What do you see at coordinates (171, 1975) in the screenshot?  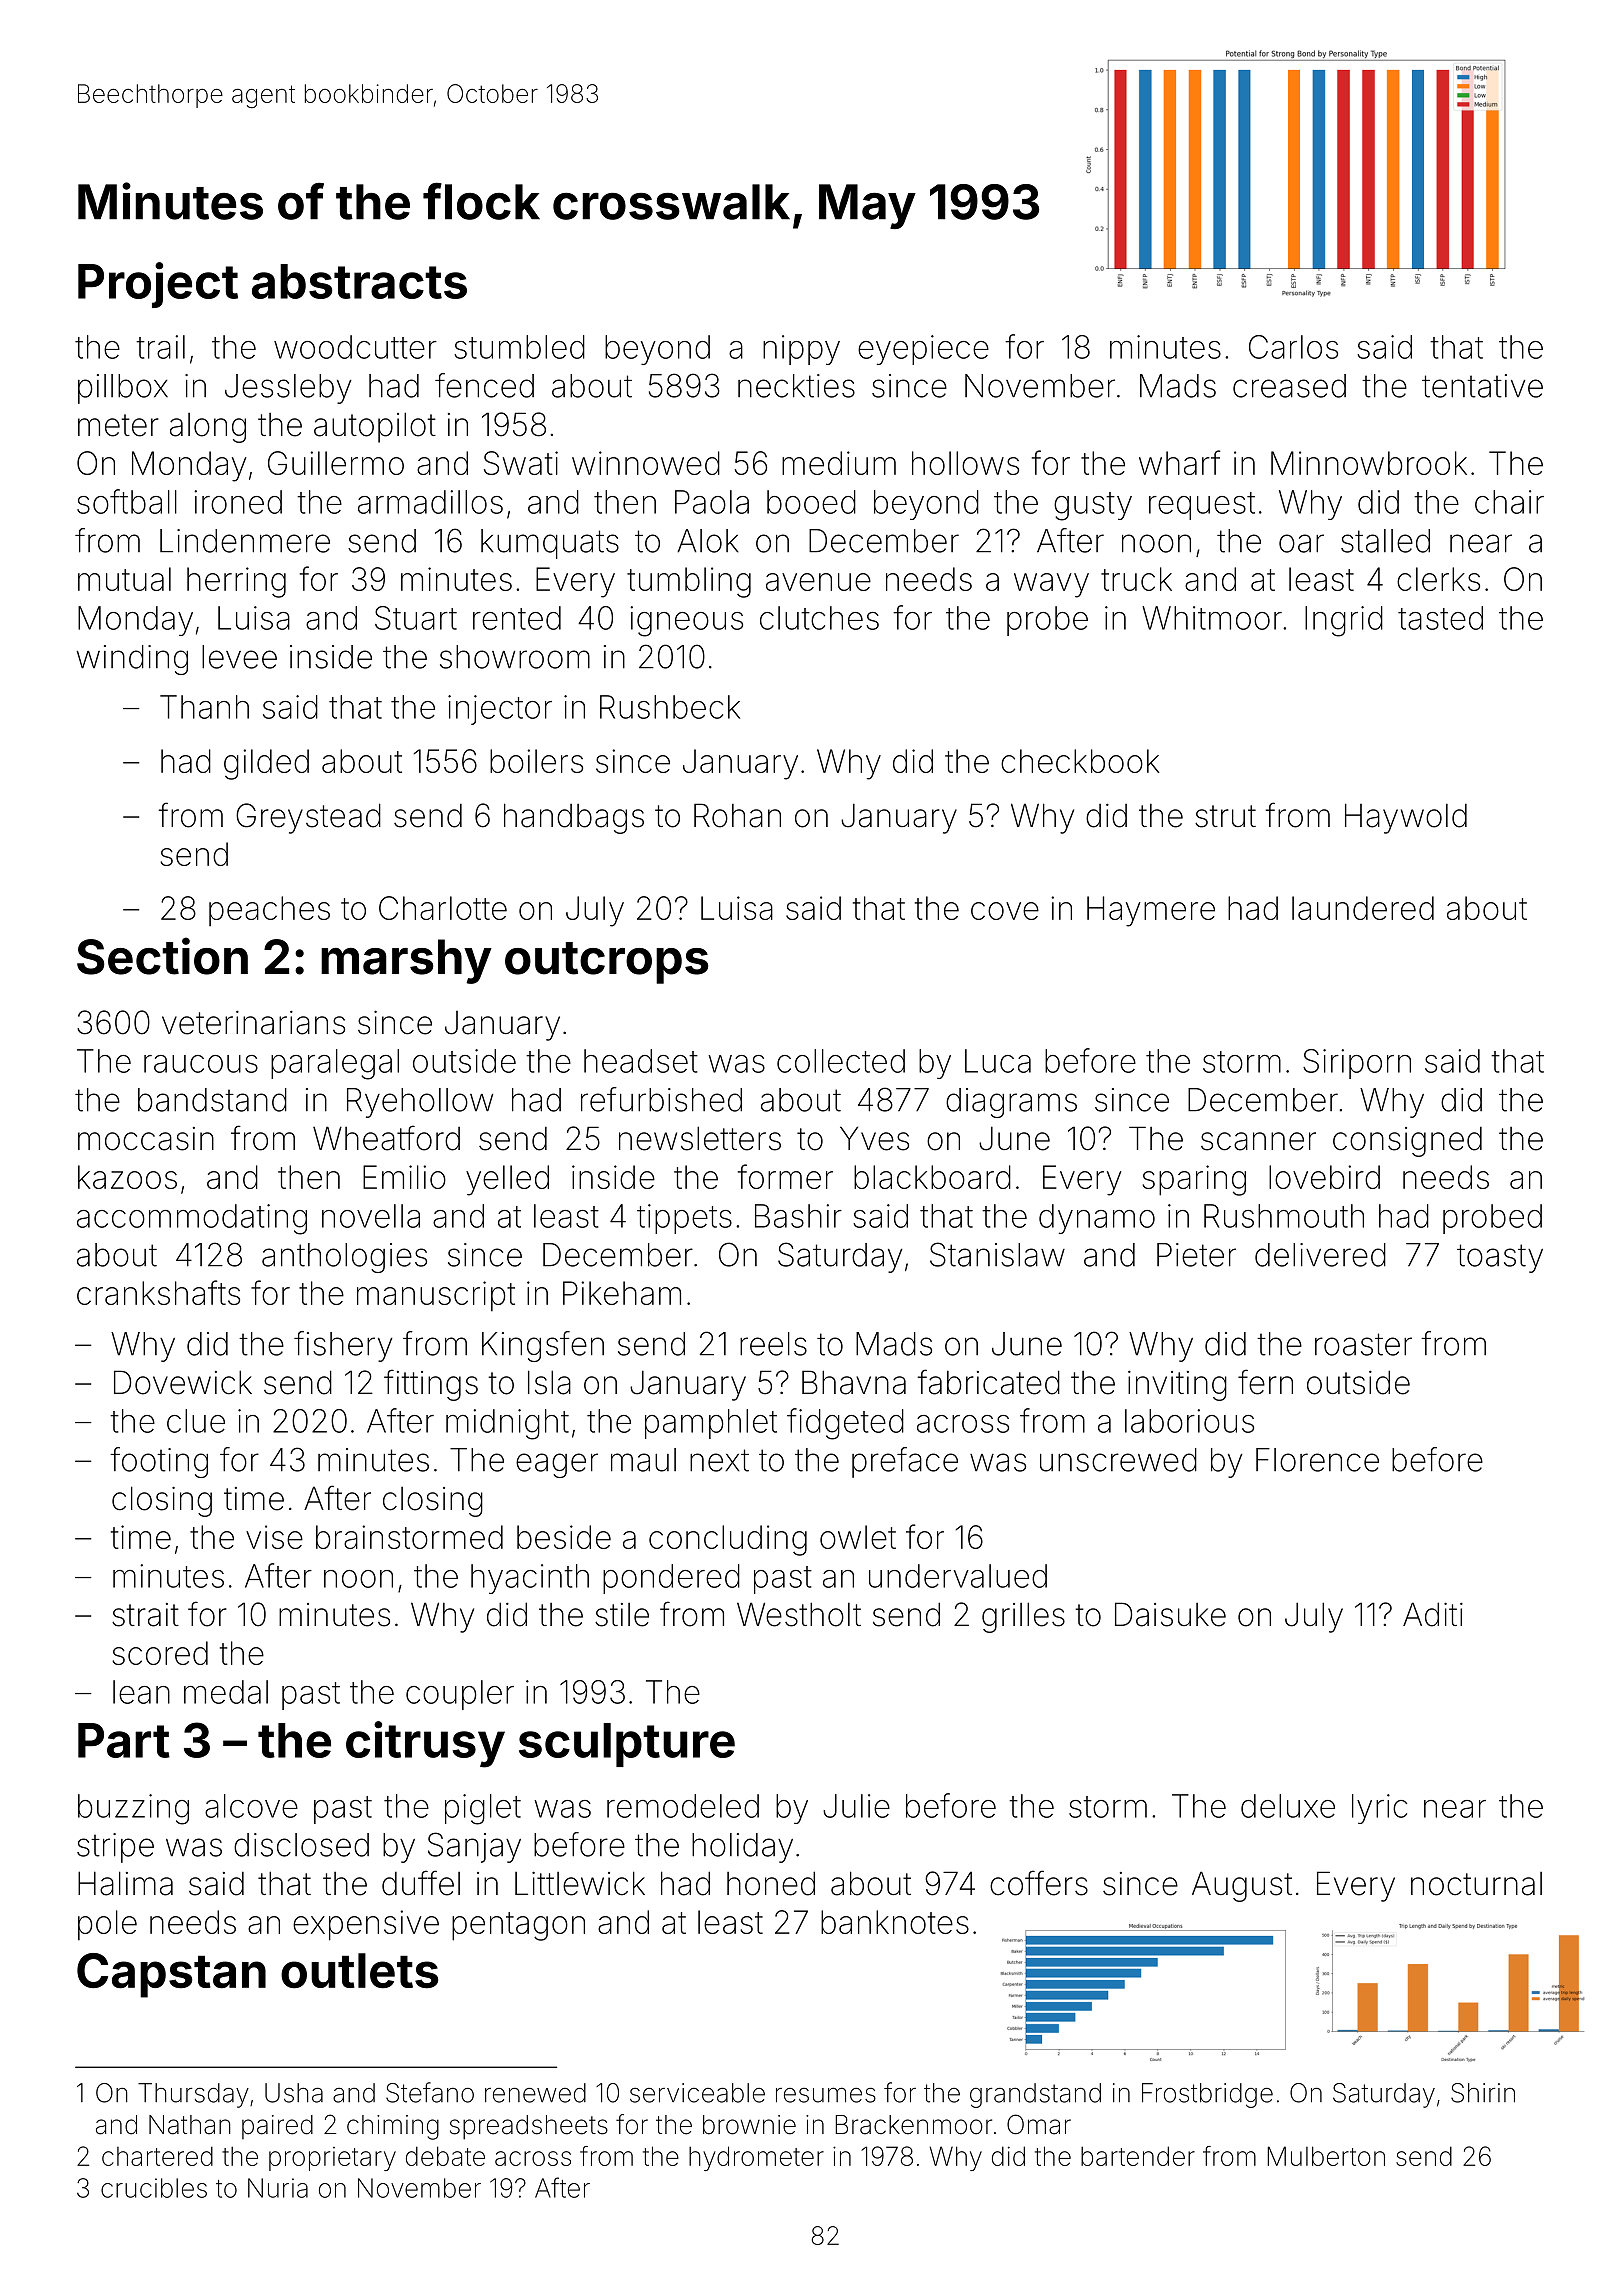 I see `Capstan` at bounding box center [171, 1975].
